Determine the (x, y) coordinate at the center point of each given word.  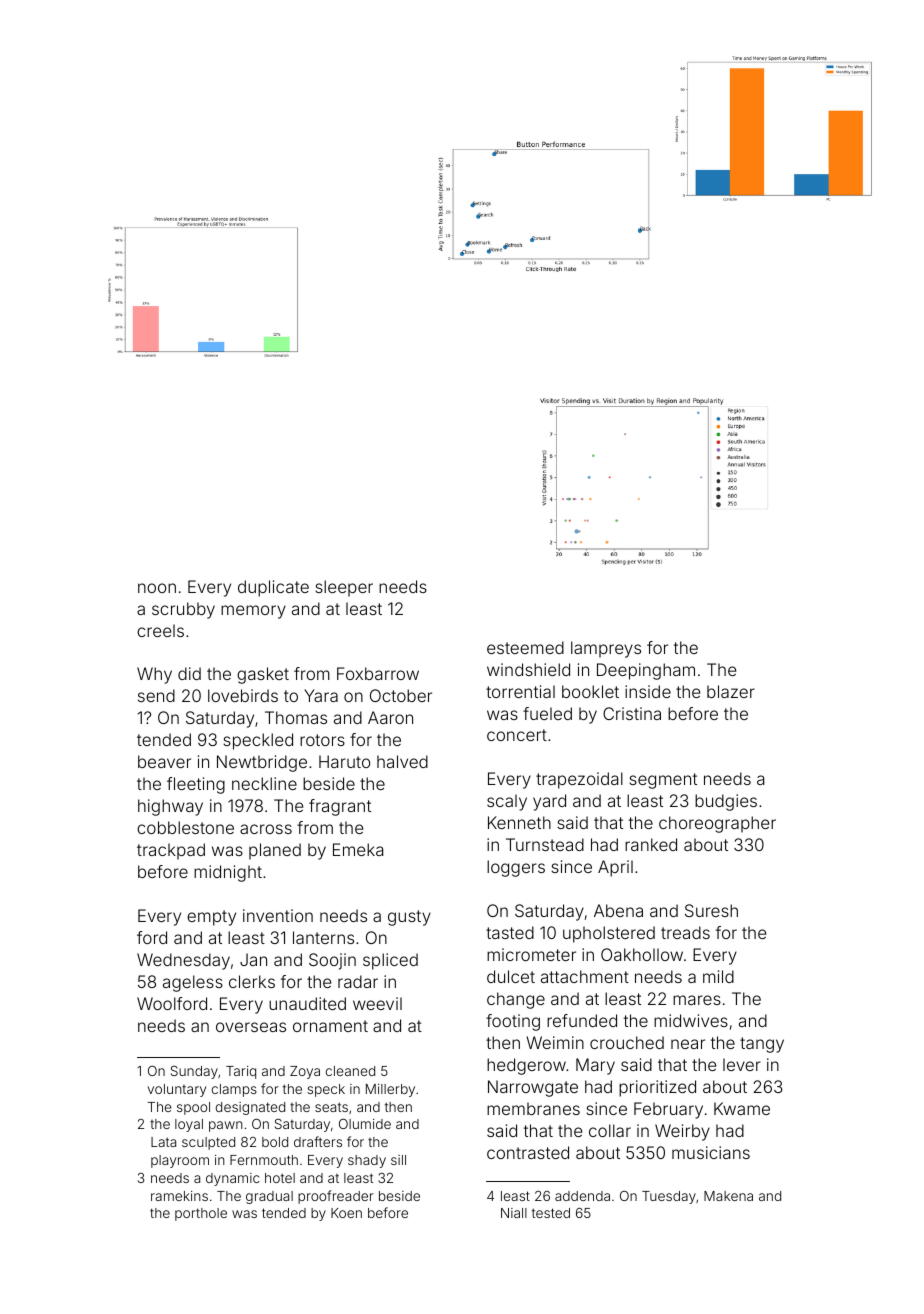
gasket (263, 675)
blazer (731, 691)
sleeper (344, 588)
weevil (377, 1003)
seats (331, 1107)
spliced (390, 961)
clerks (252, 981)
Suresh (711, 910)
